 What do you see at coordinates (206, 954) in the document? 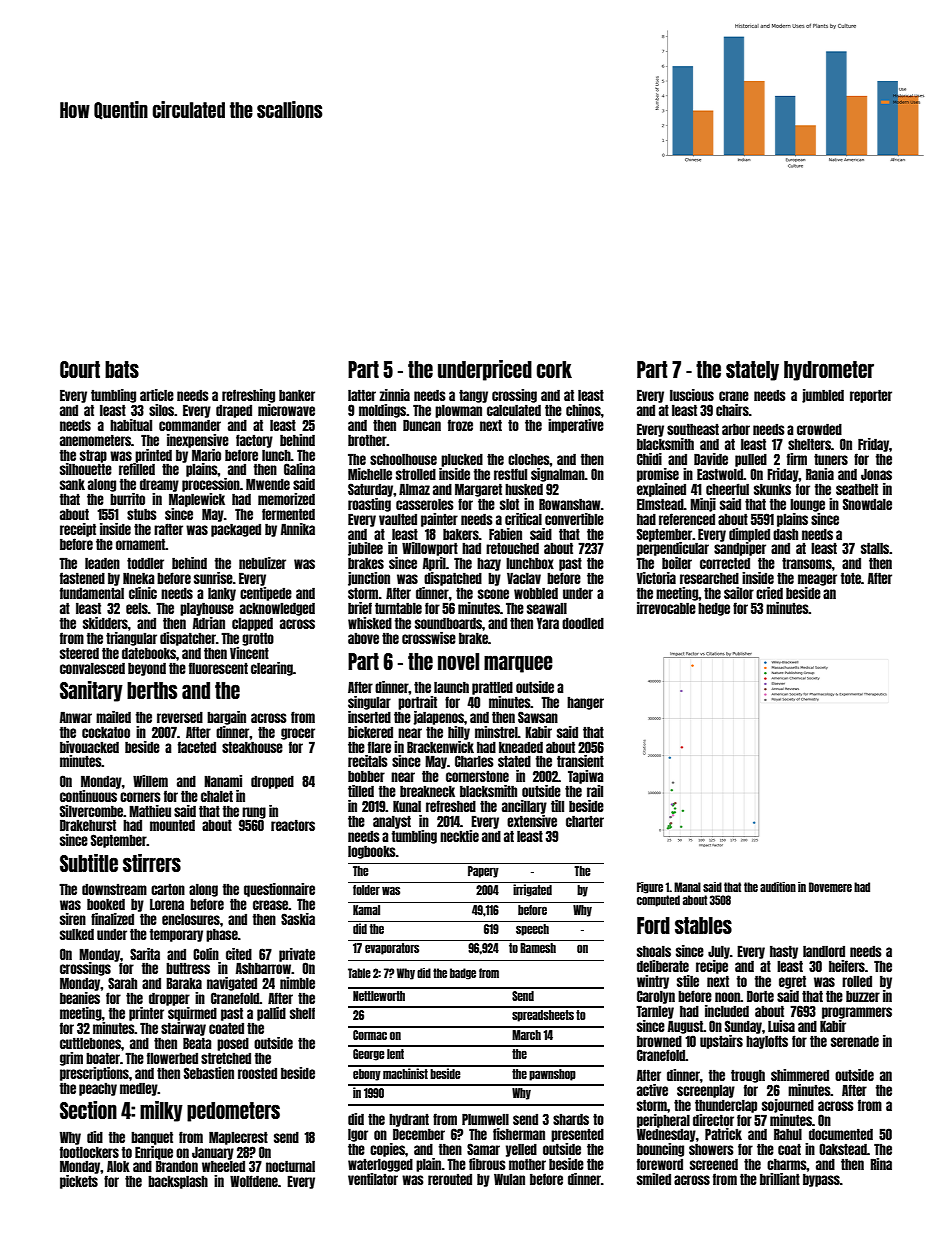
I see `Colin` at bounding box center [206, 954].
